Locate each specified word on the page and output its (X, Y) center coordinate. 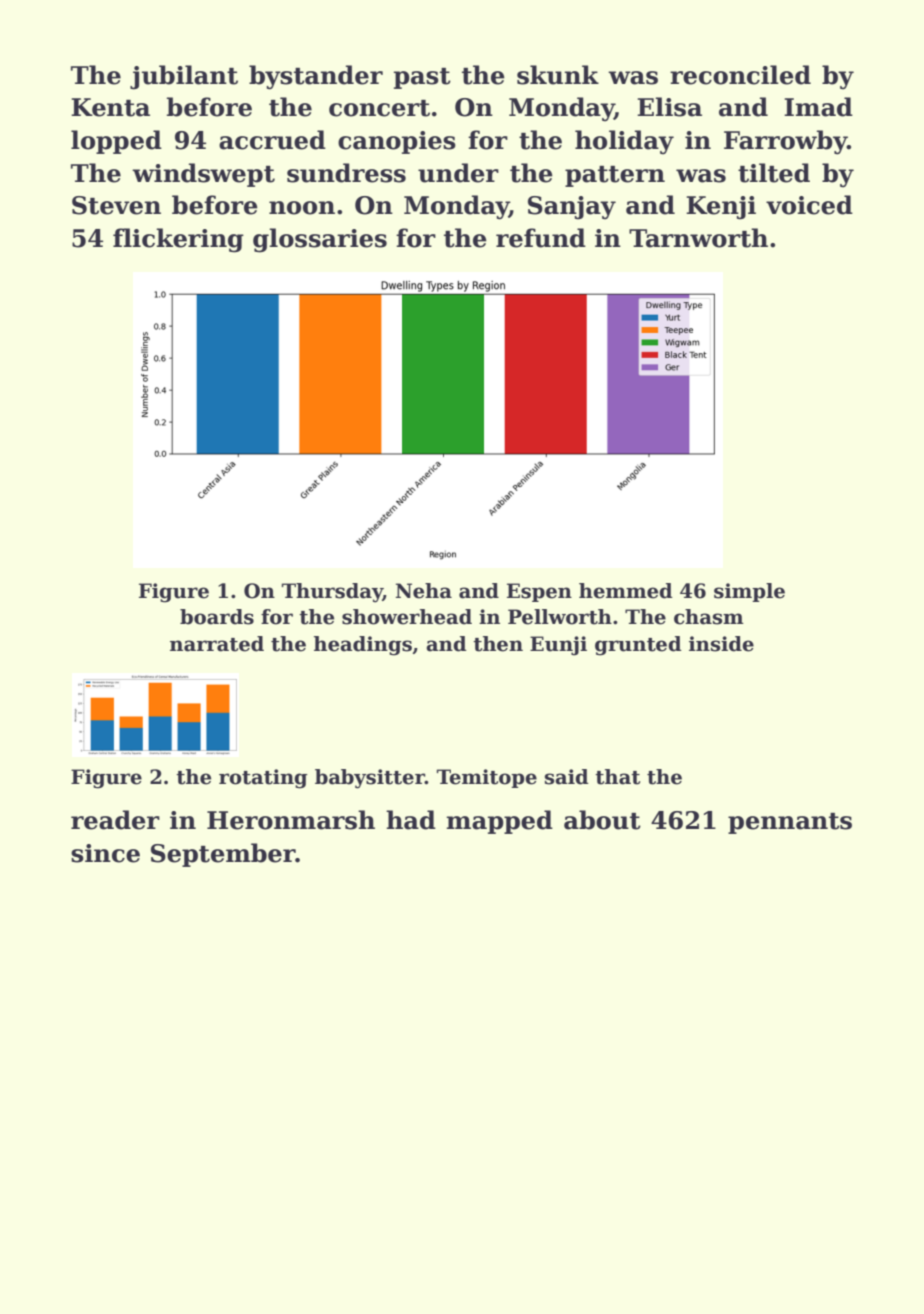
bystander (316, 77)
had (411, 820)
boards (217, 617)
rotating (263, 779)
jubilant (184, 77)
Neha (424, 591)
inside (721, 644)
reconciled (740, 75)
